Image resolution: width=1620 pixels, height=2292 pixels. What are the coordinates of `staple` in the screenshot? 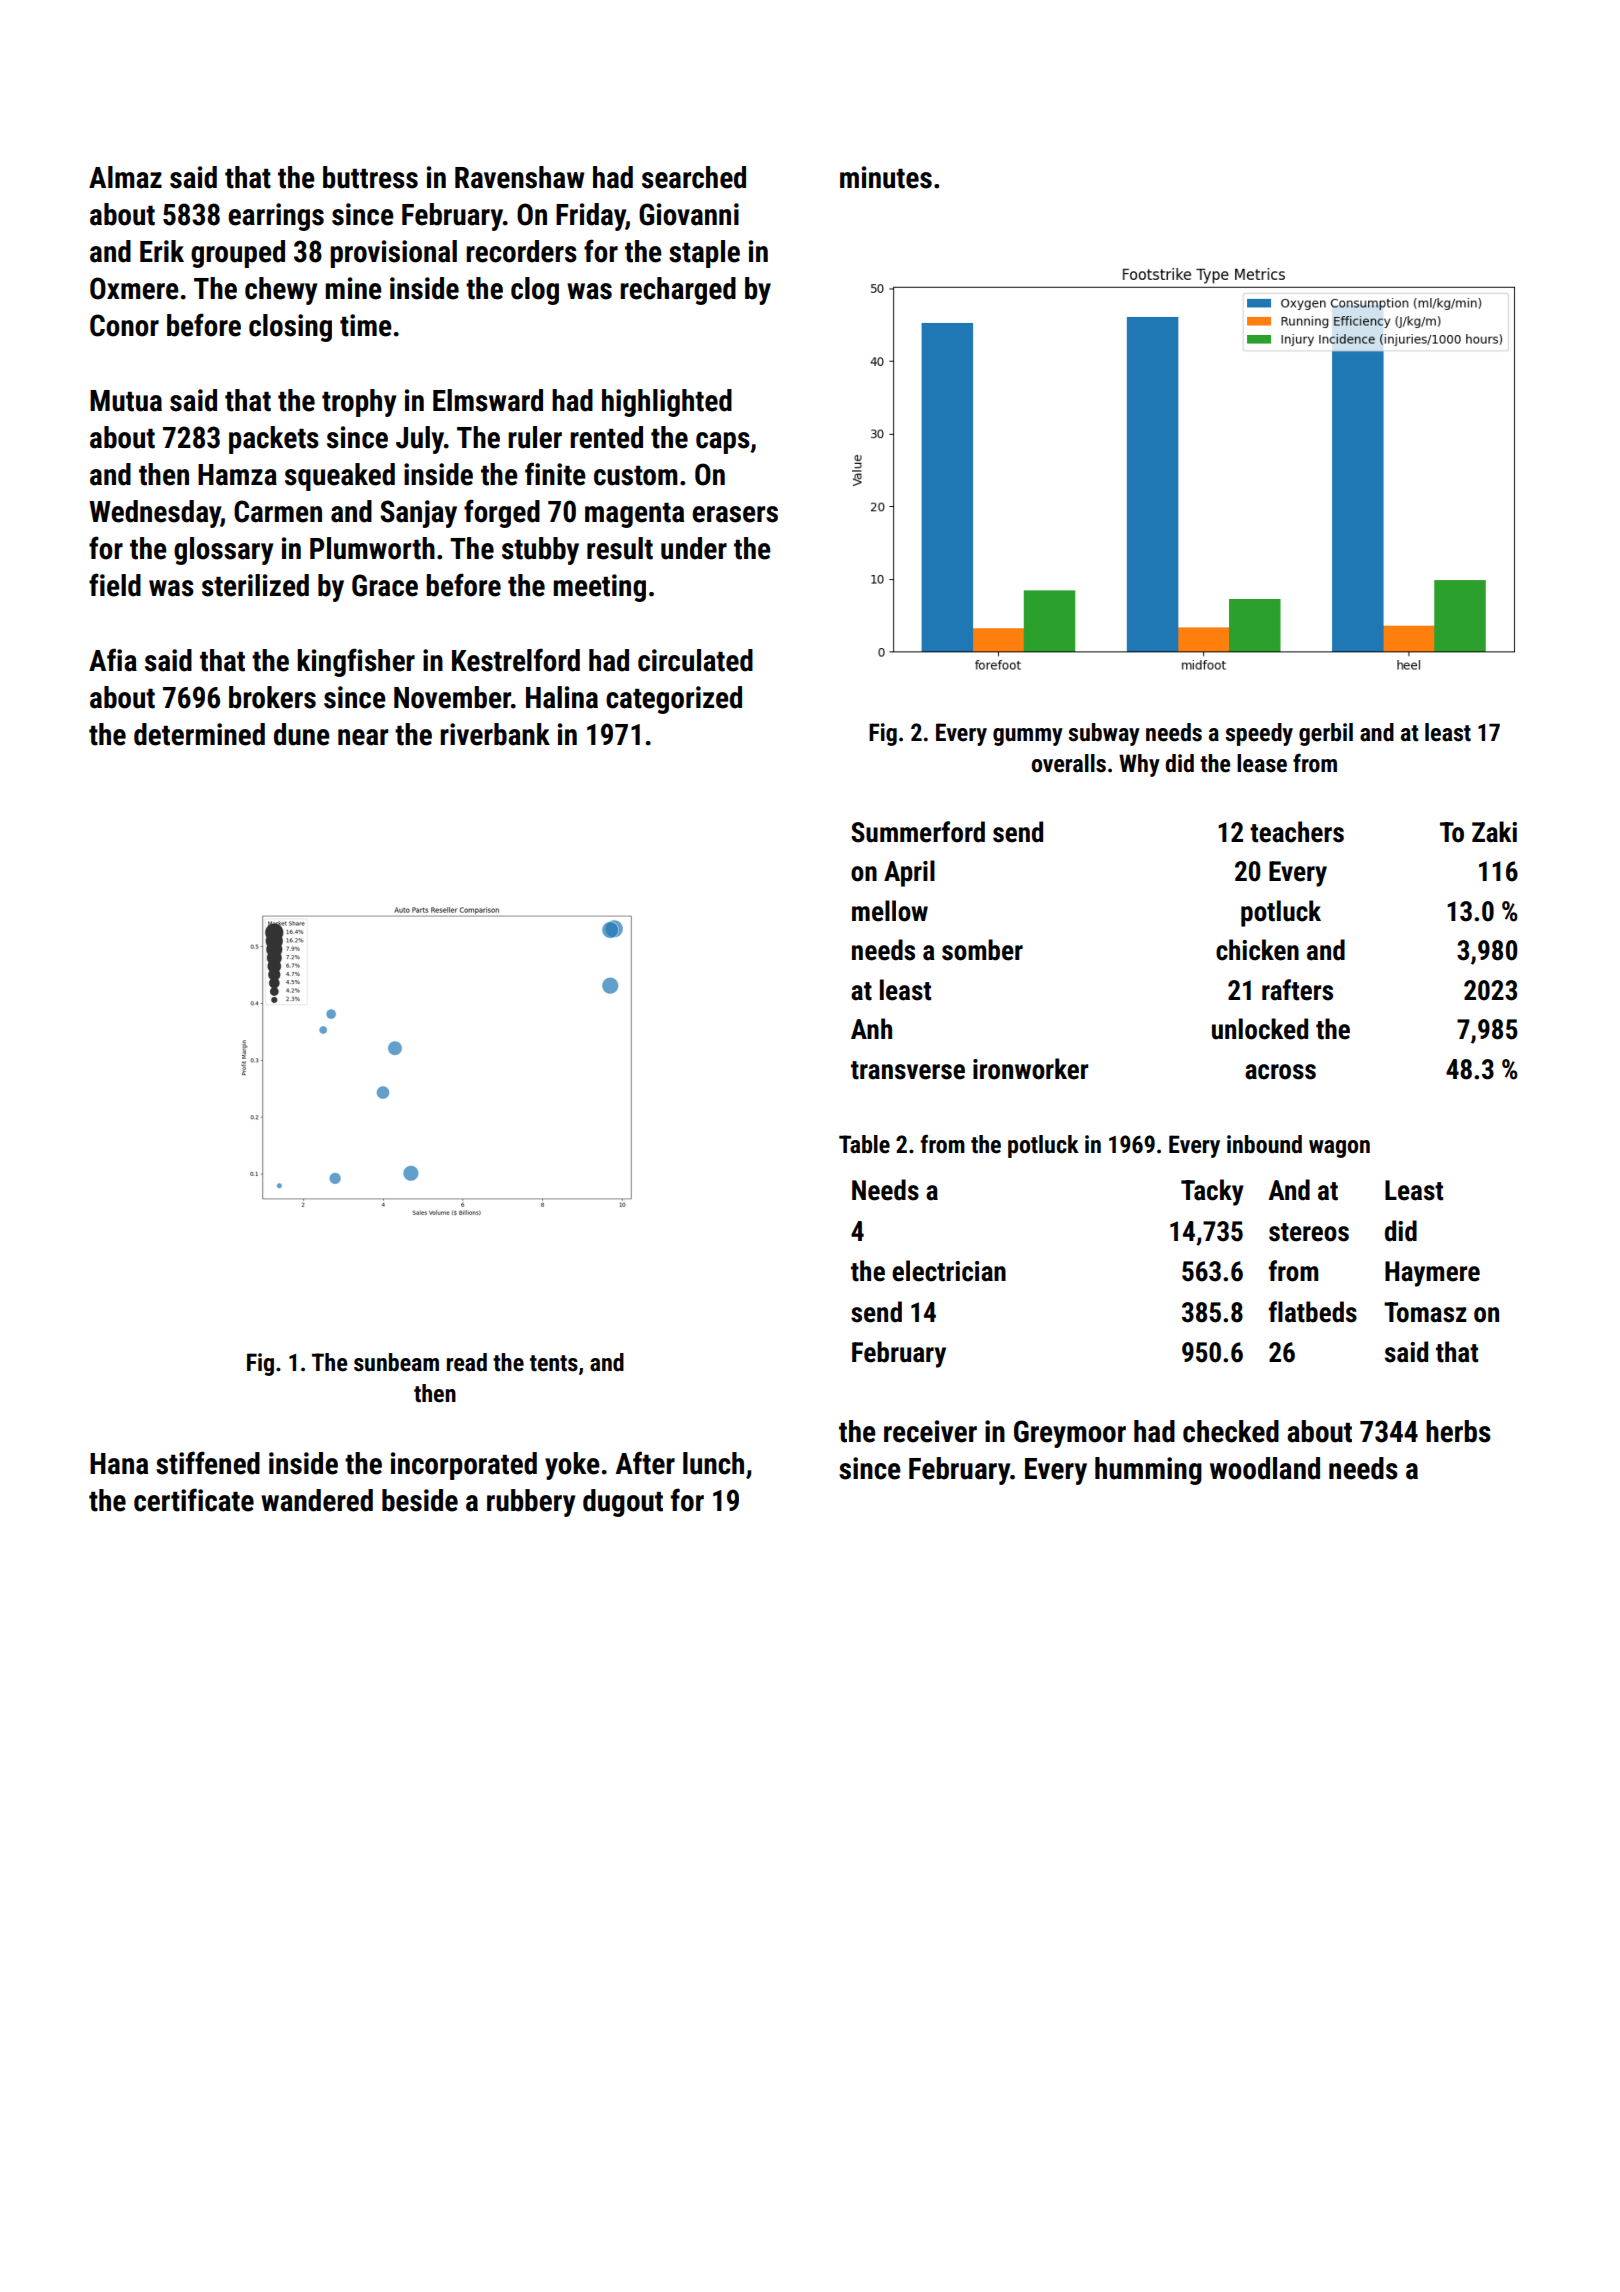 It's located at (704, 254).
